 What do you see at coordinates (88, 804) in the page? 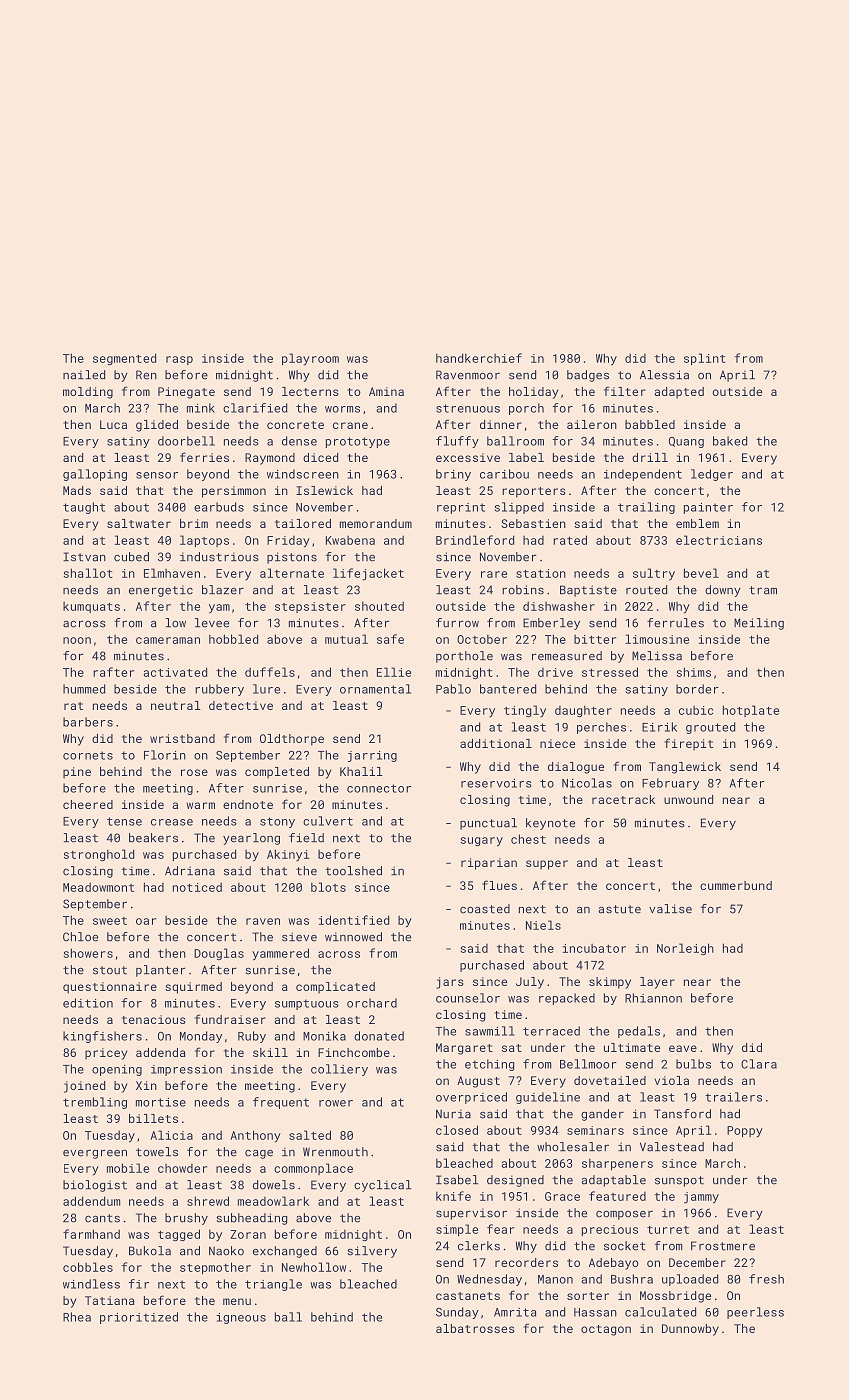
I see `cheered` at bounding box center [88, 804].
